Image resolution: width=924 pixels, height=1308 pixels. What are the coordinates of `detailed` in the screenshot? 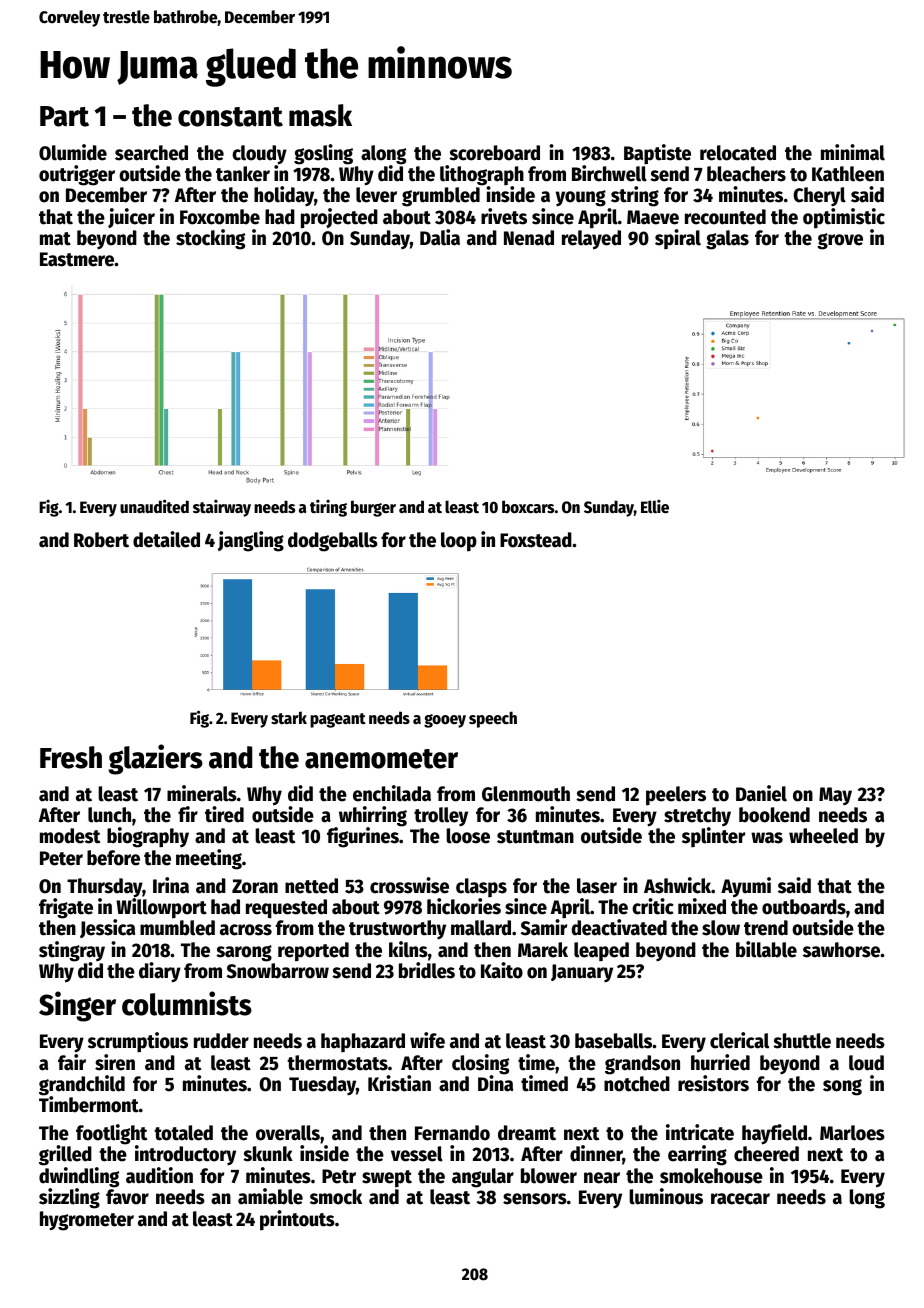 It's located at (166, 539).
